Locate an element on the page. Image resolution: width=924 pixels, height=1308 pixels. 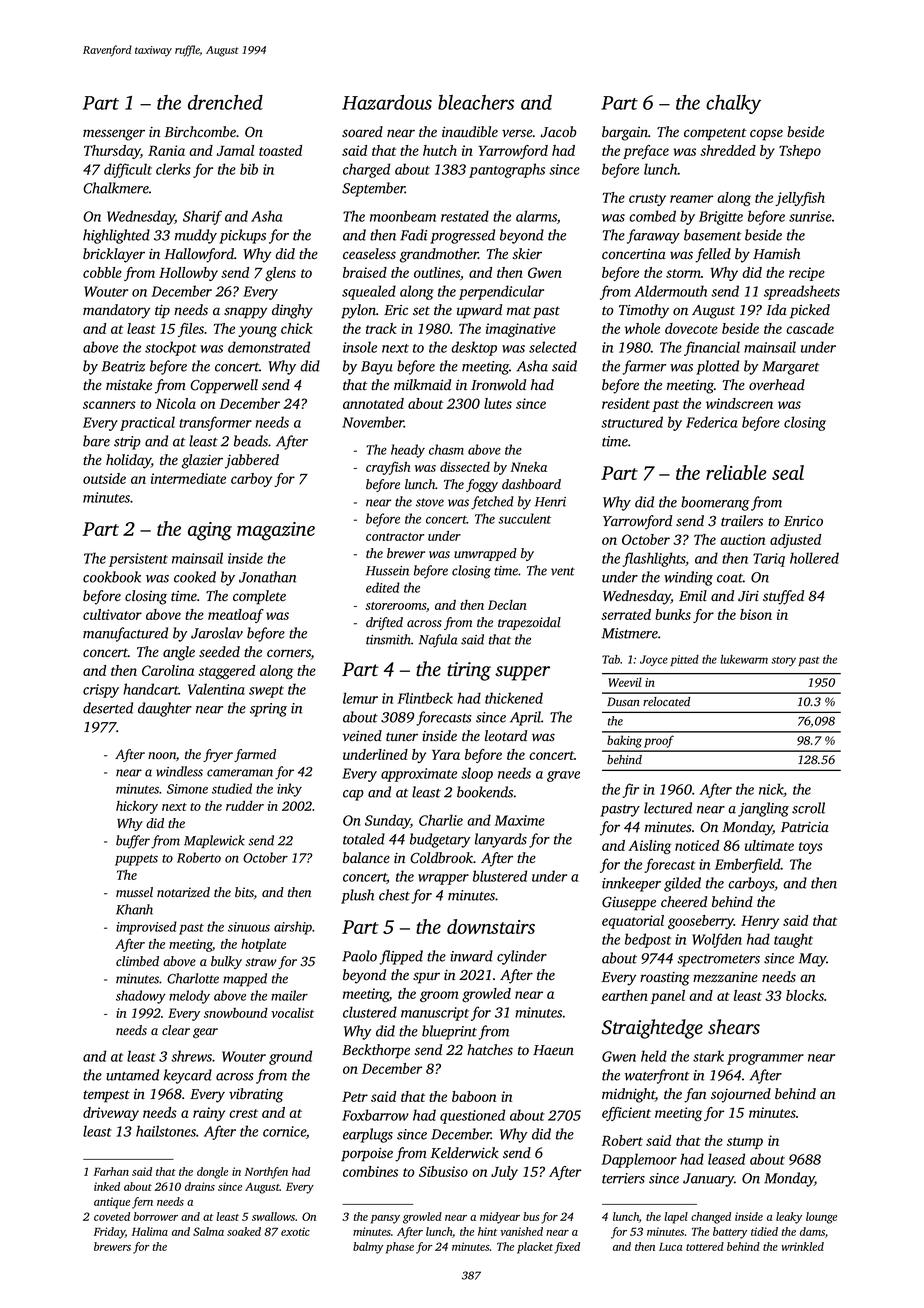
edited is located at coordinates (383, 587).
